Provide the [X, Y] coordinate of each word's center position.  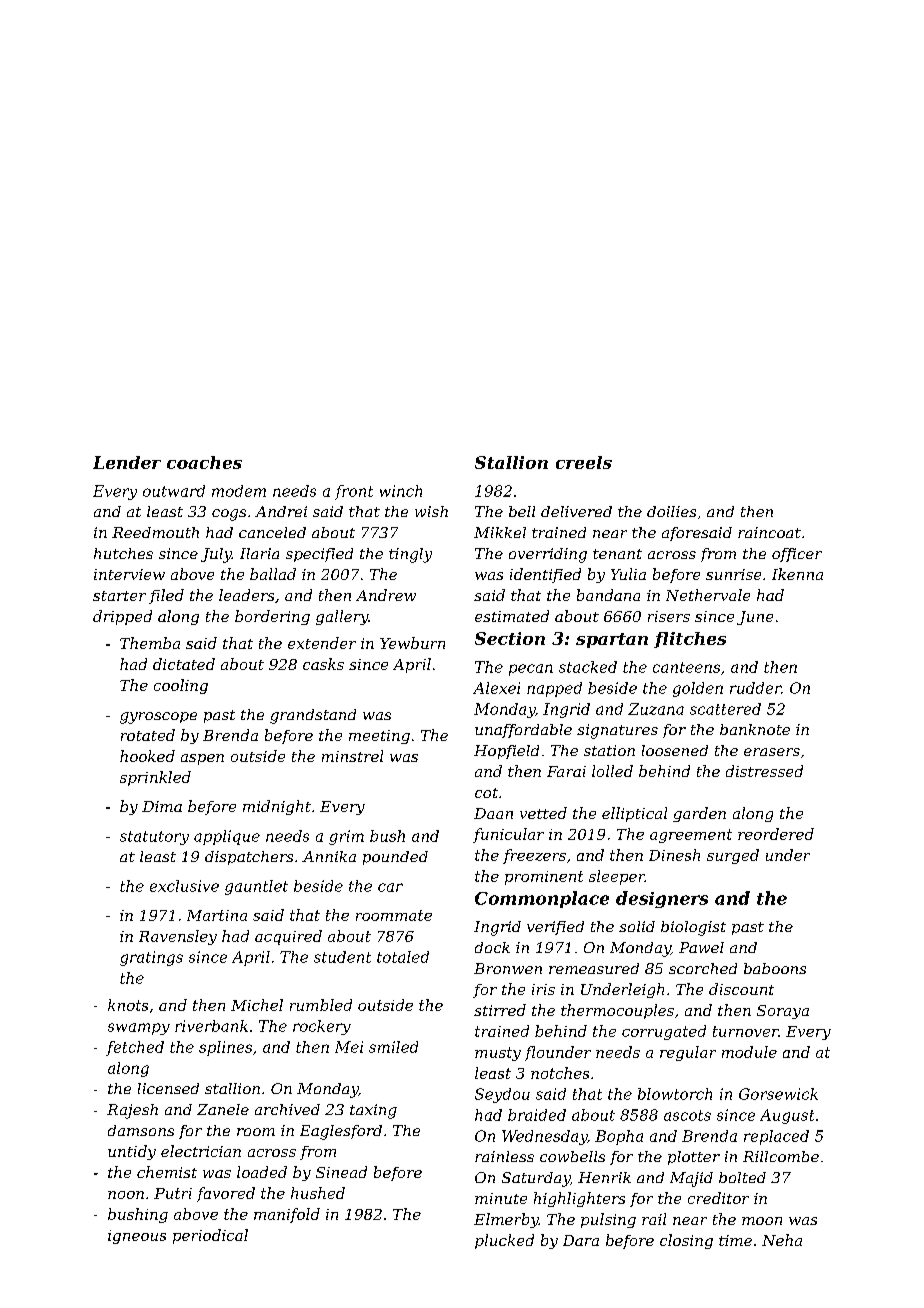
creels [584, 462]
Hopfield [506, 752]
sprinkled [155, 778]
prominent [544, 878]
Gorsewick [778, 1094]
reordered [776, 834]
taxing [373, 1111]
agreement [691, 836]
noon [126, 1195]
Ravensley [178, 937]
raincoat [769, 532]
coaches [204, 462]
